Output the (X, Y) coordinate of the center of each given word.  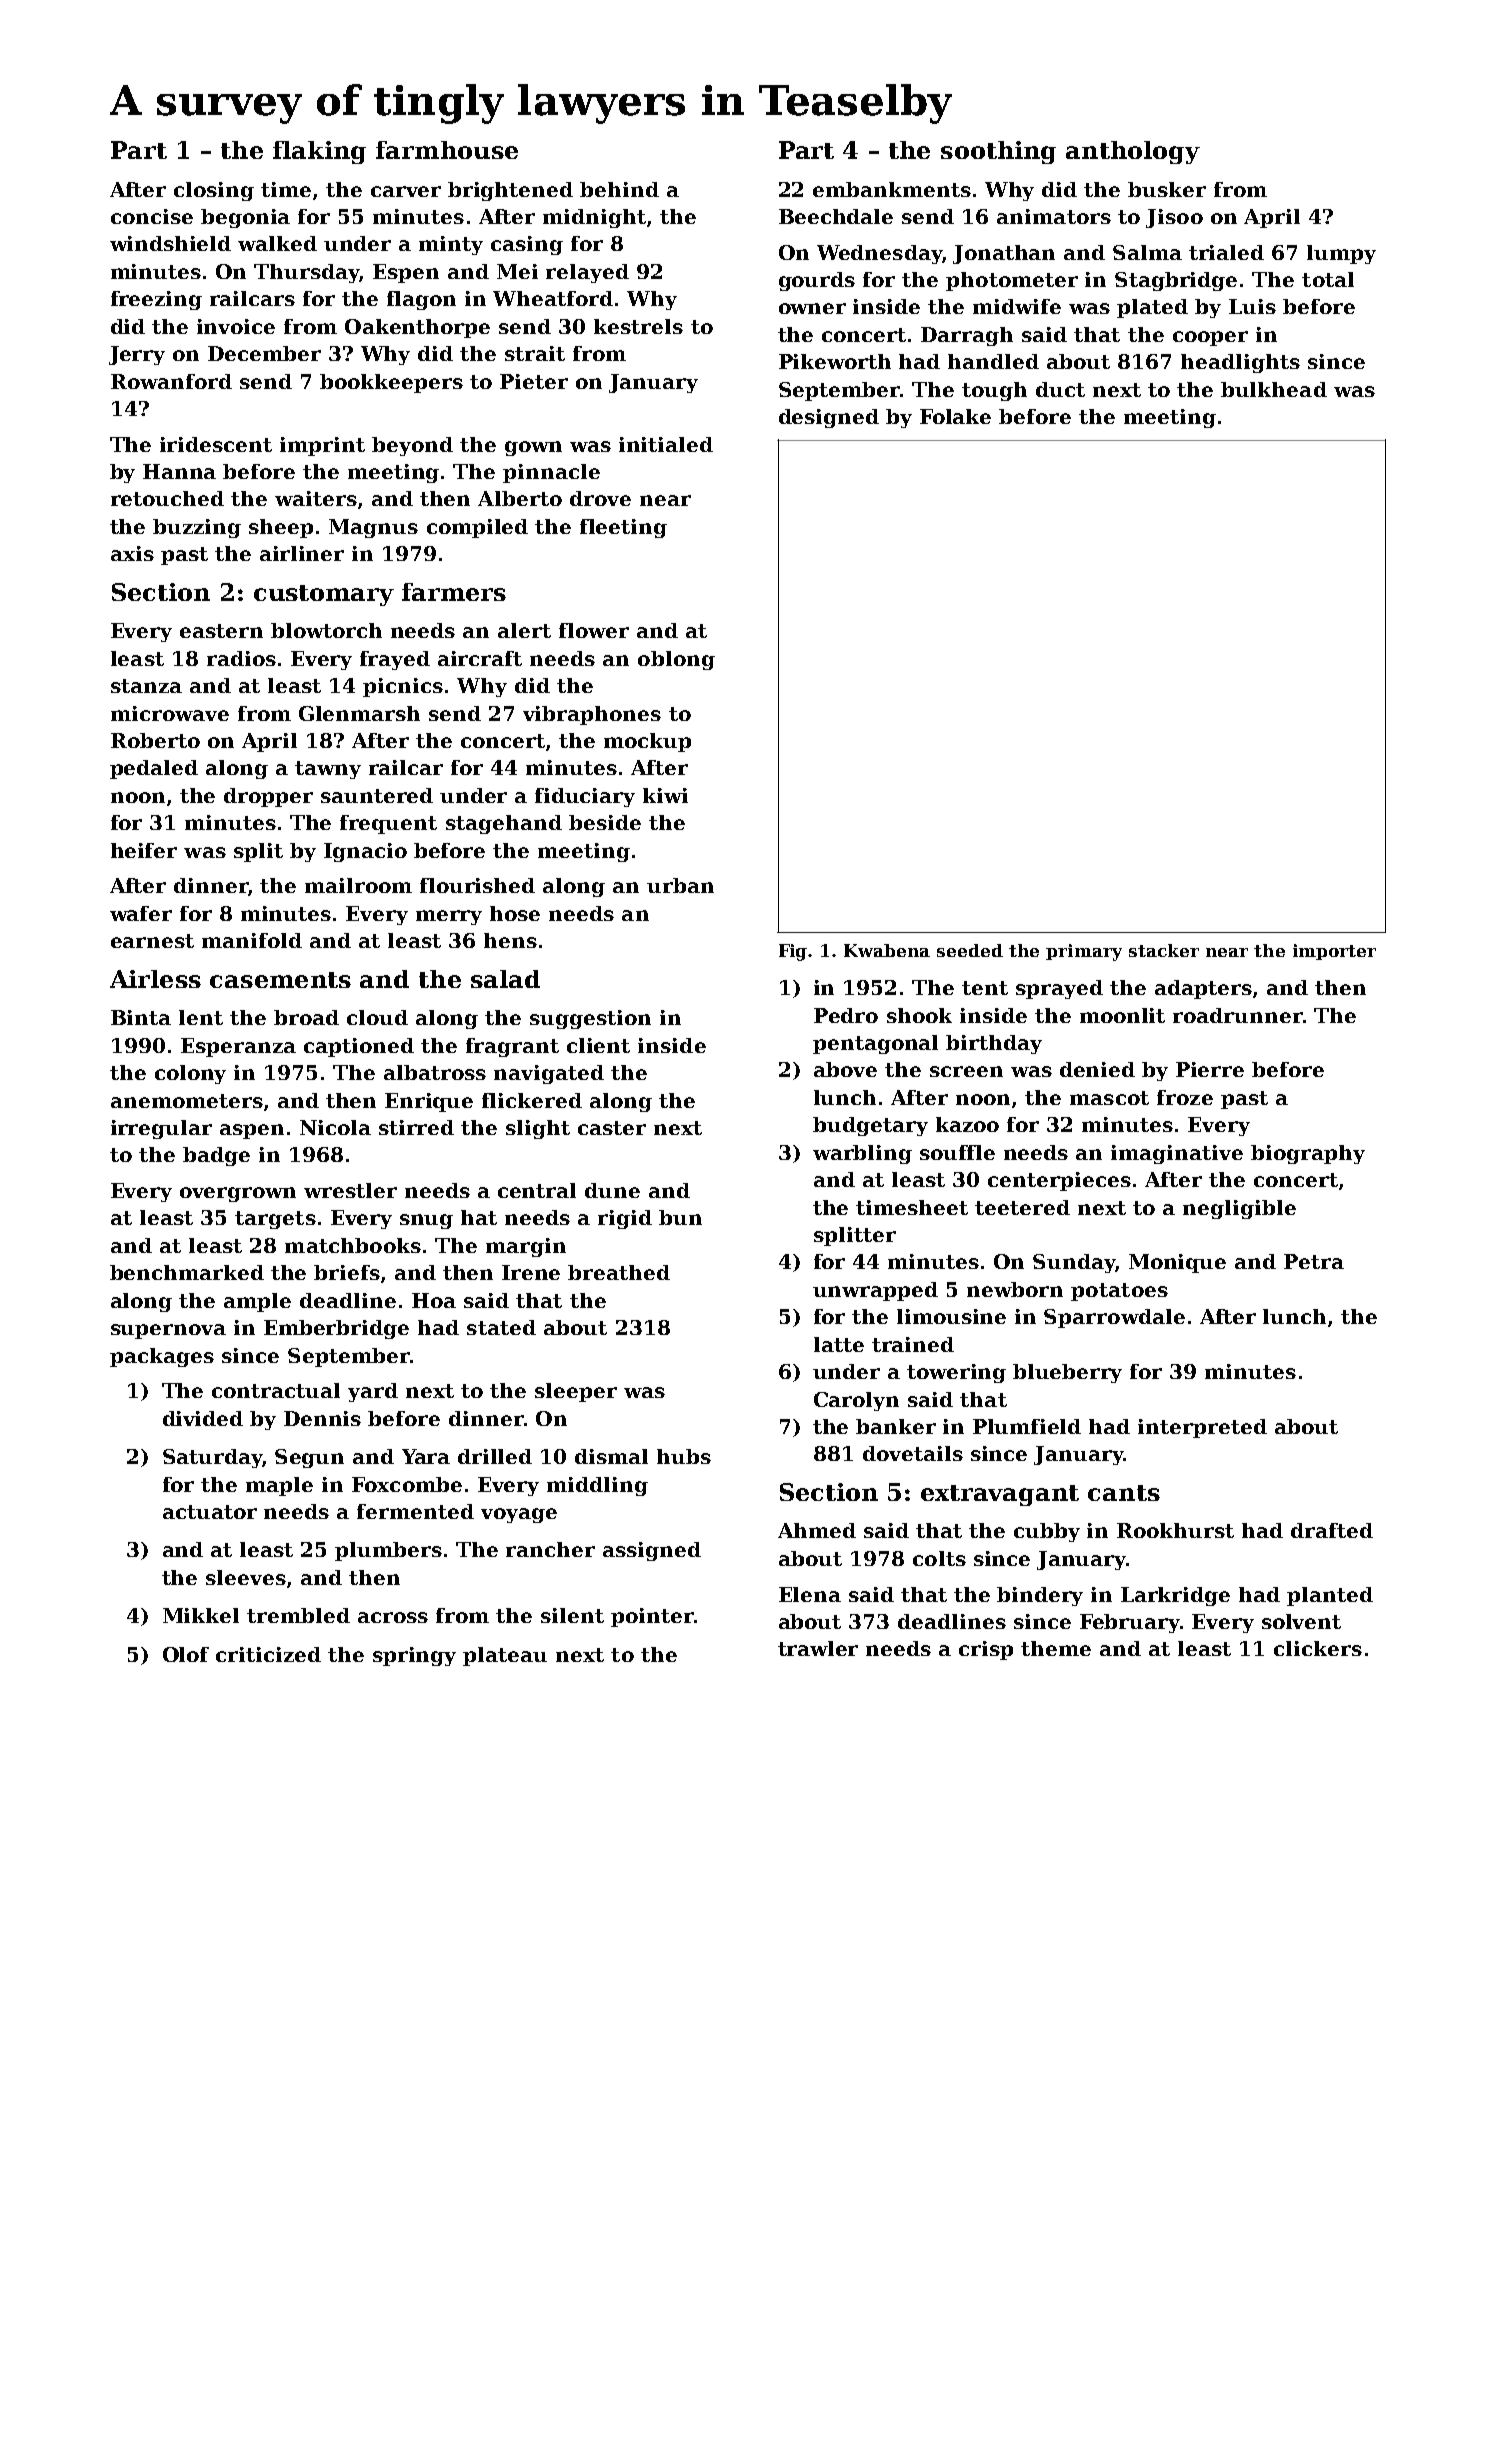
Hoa (434, 1300)
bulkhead (1274, 389)
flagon (421, 300)
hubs (684, 1456)
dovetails (913, 1453)
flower (594, 630)
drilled (495, 1456)
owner (812, 308)
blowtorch (326, 630)
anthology (1133, 152)
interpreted (1202, 1428)
